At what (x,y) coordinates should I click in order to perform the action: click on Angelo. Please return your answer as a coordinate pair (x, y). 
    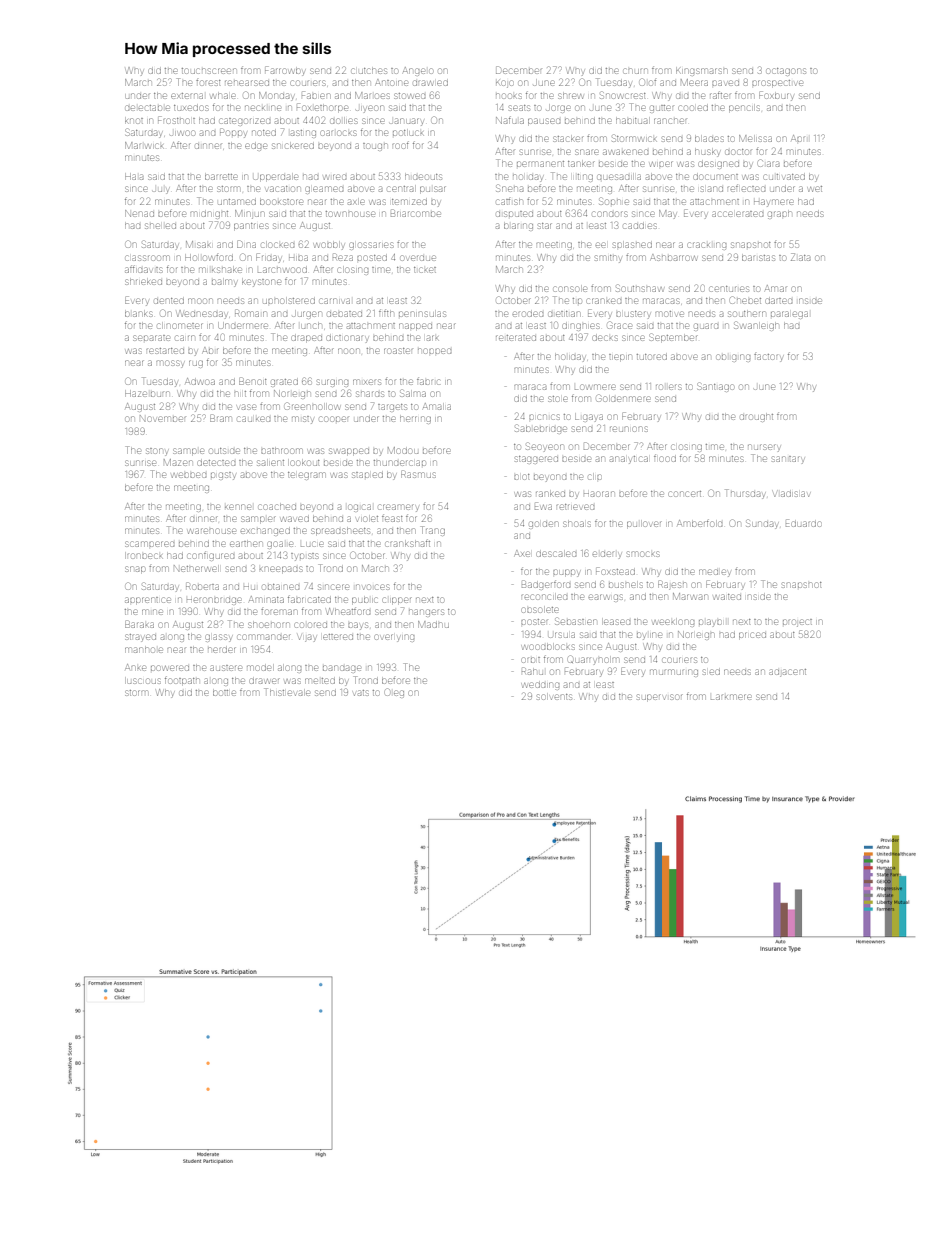
    Looking at the image, I should click on (418, 71).
